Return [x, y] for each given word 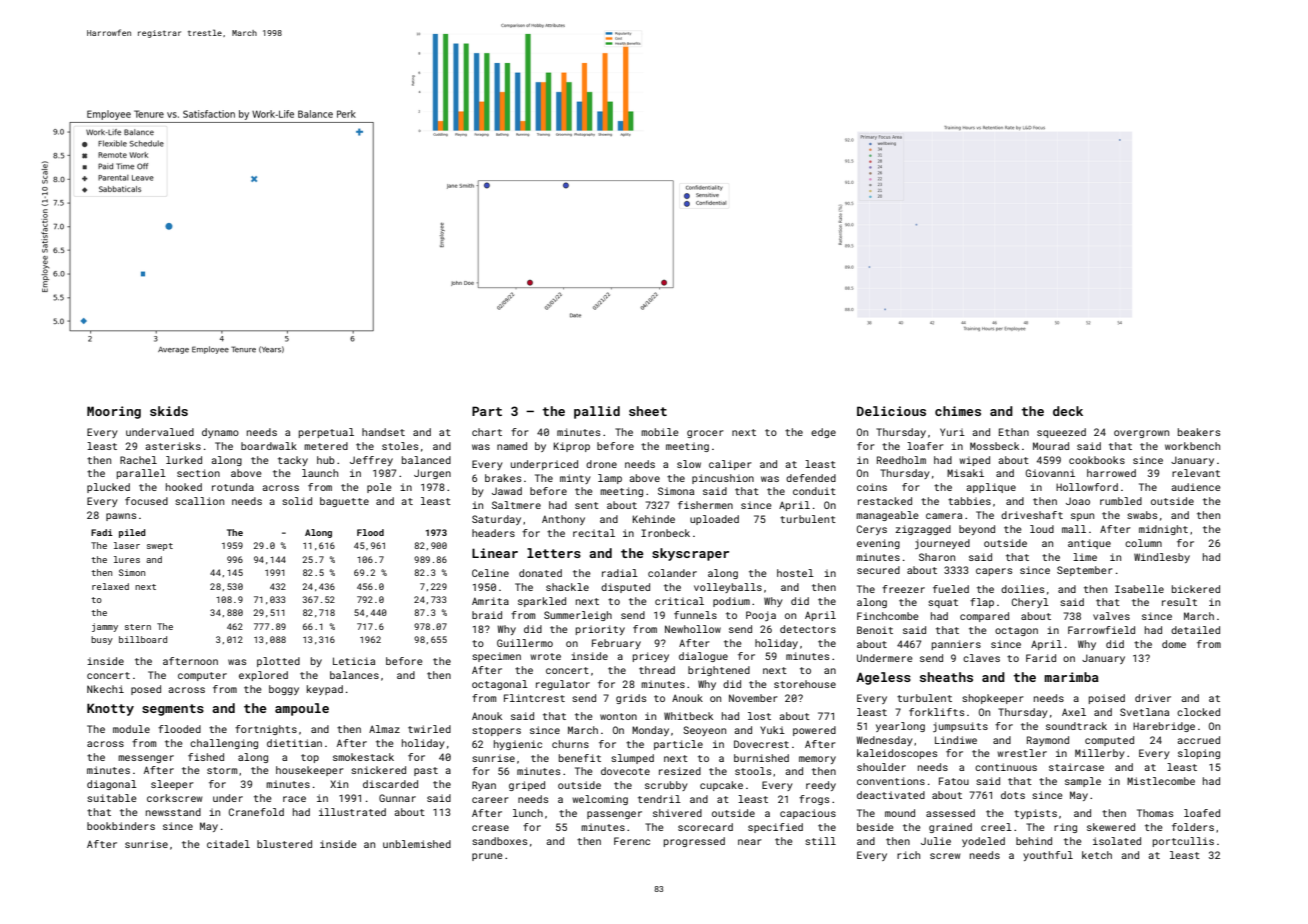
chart [487, 432]
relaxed [110, 586]
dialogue [703, 657]
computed [1109, 741]
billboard [143, 639]
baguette [344, 502]
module [131, 729]
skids [169, 411]
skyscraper [690, 554]
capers [994, 572]
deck [1068, 411]
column [1143, 543]
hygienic [518, 745]
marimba [1071, 677]
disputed [625, 588]
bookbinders [121, 826]
